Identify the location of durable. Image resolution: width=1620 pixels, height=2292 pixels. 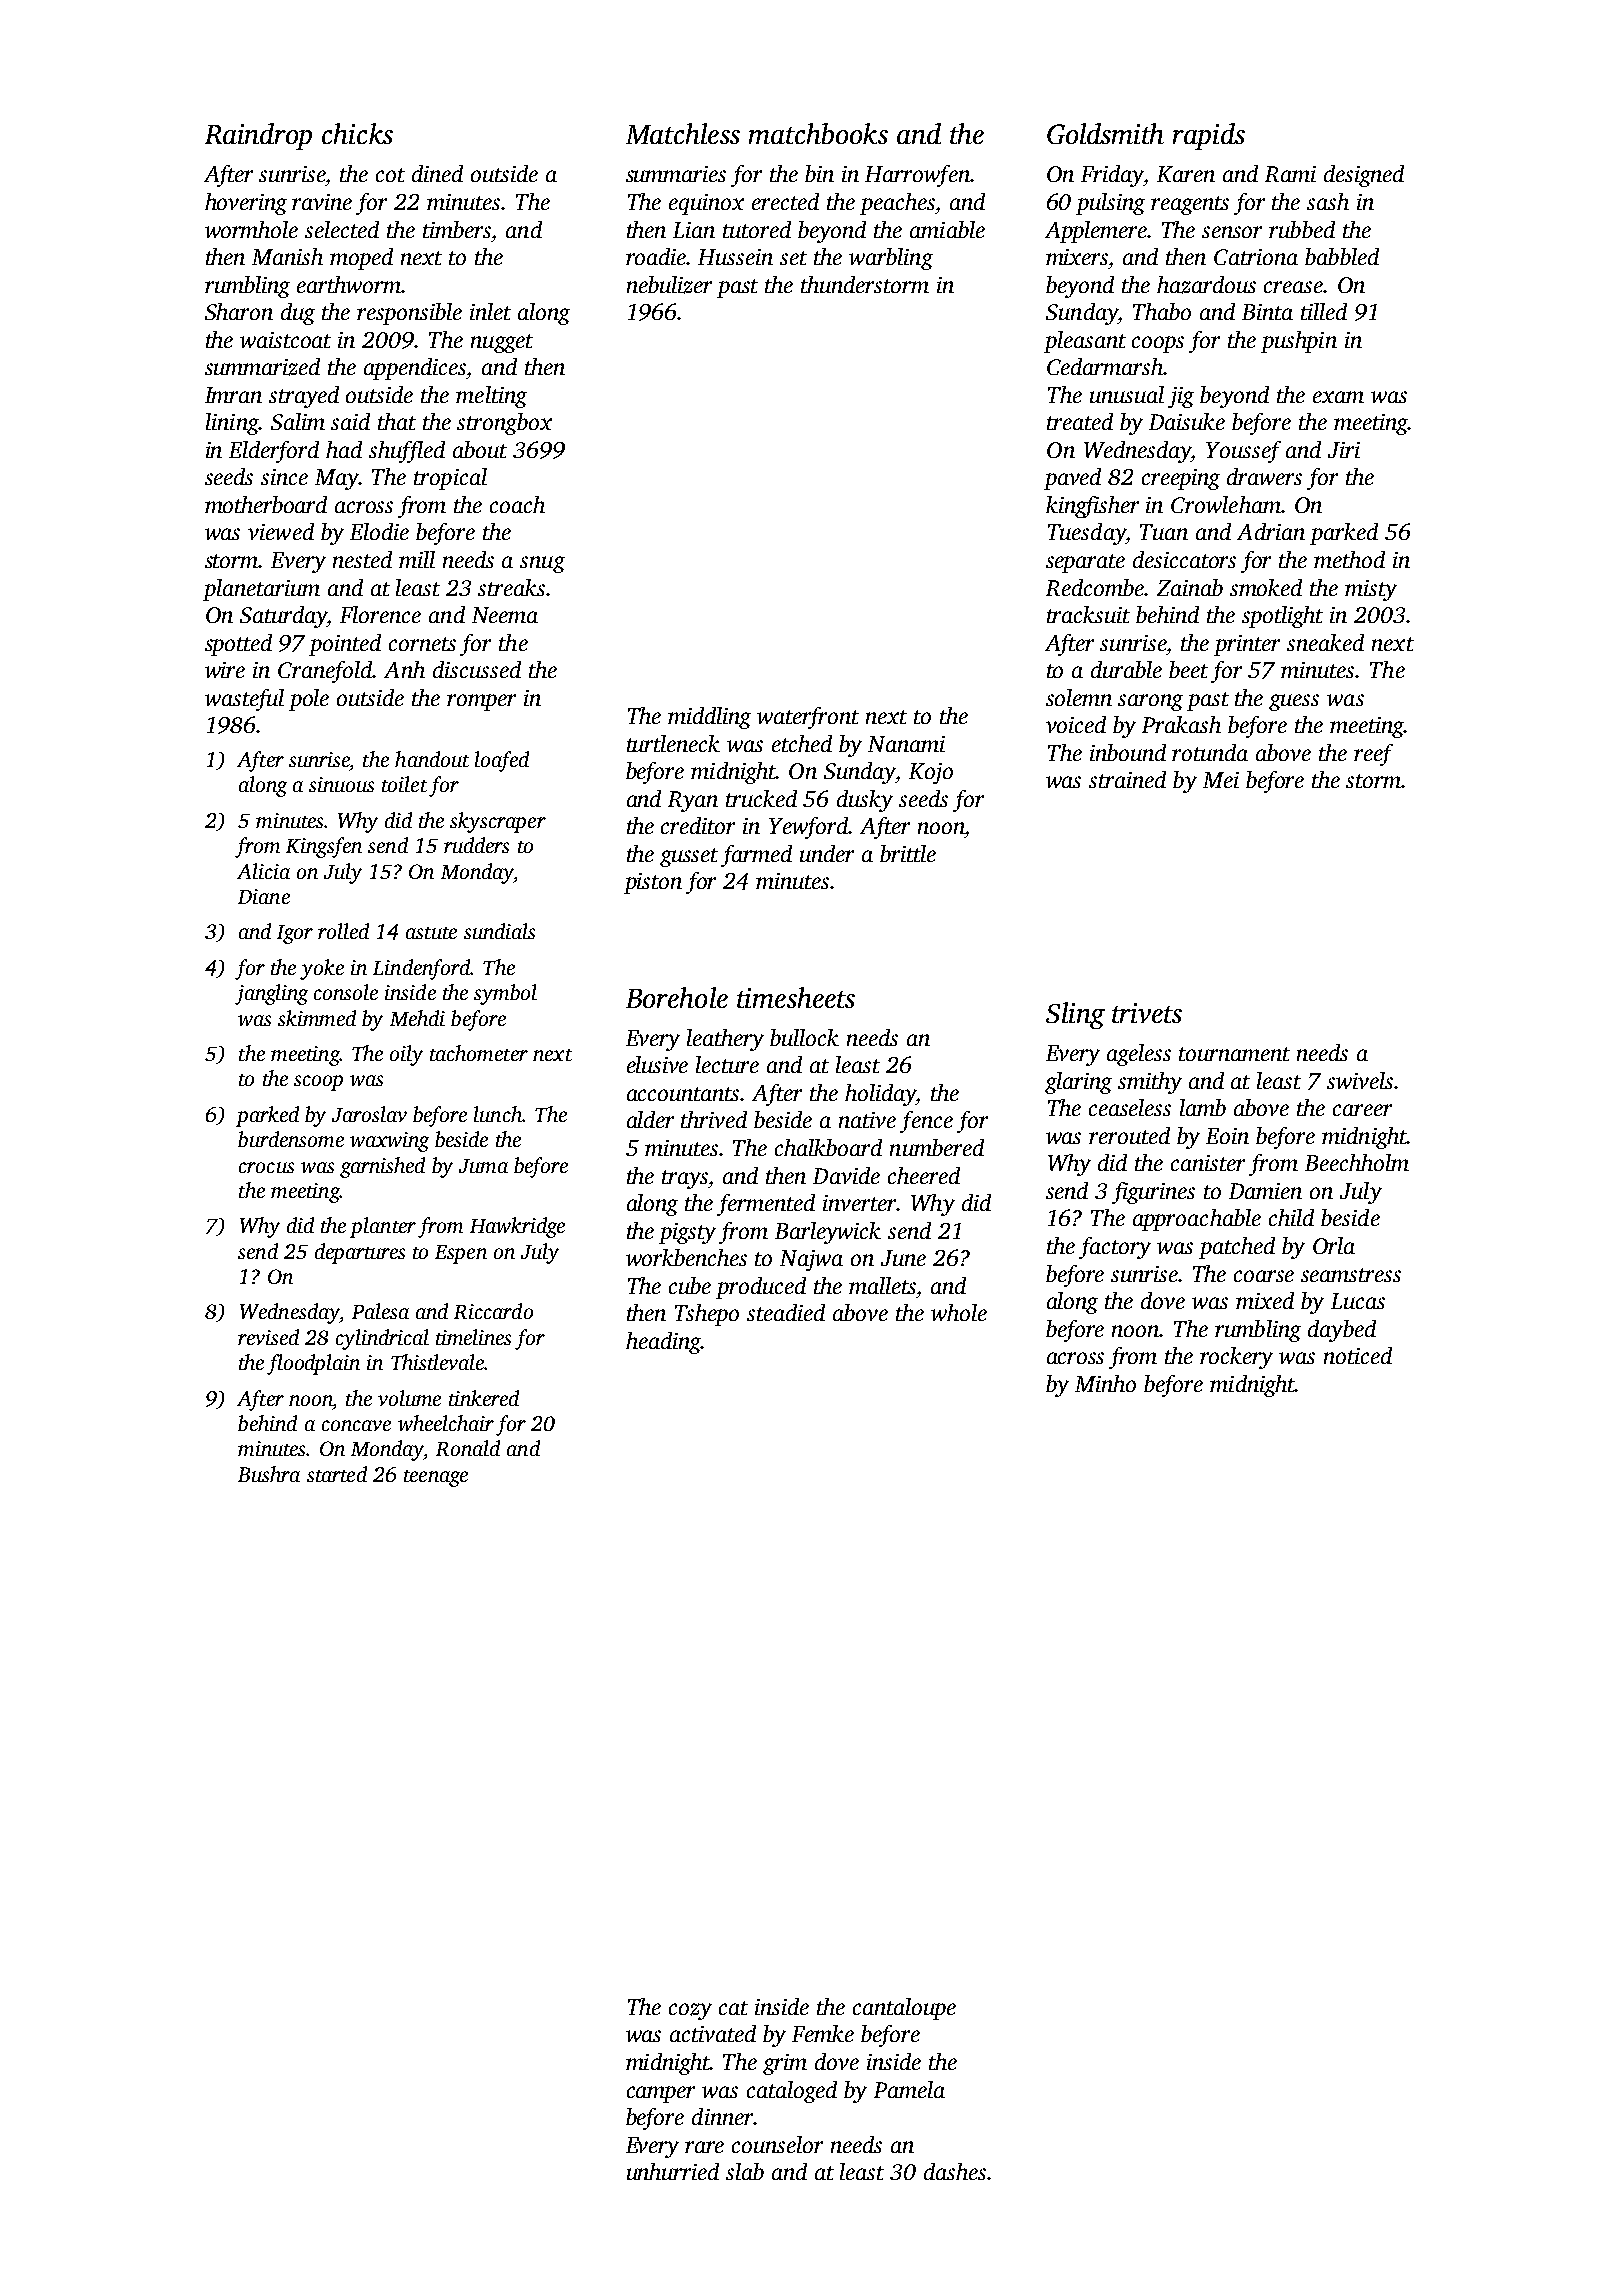
(1126, 669).
